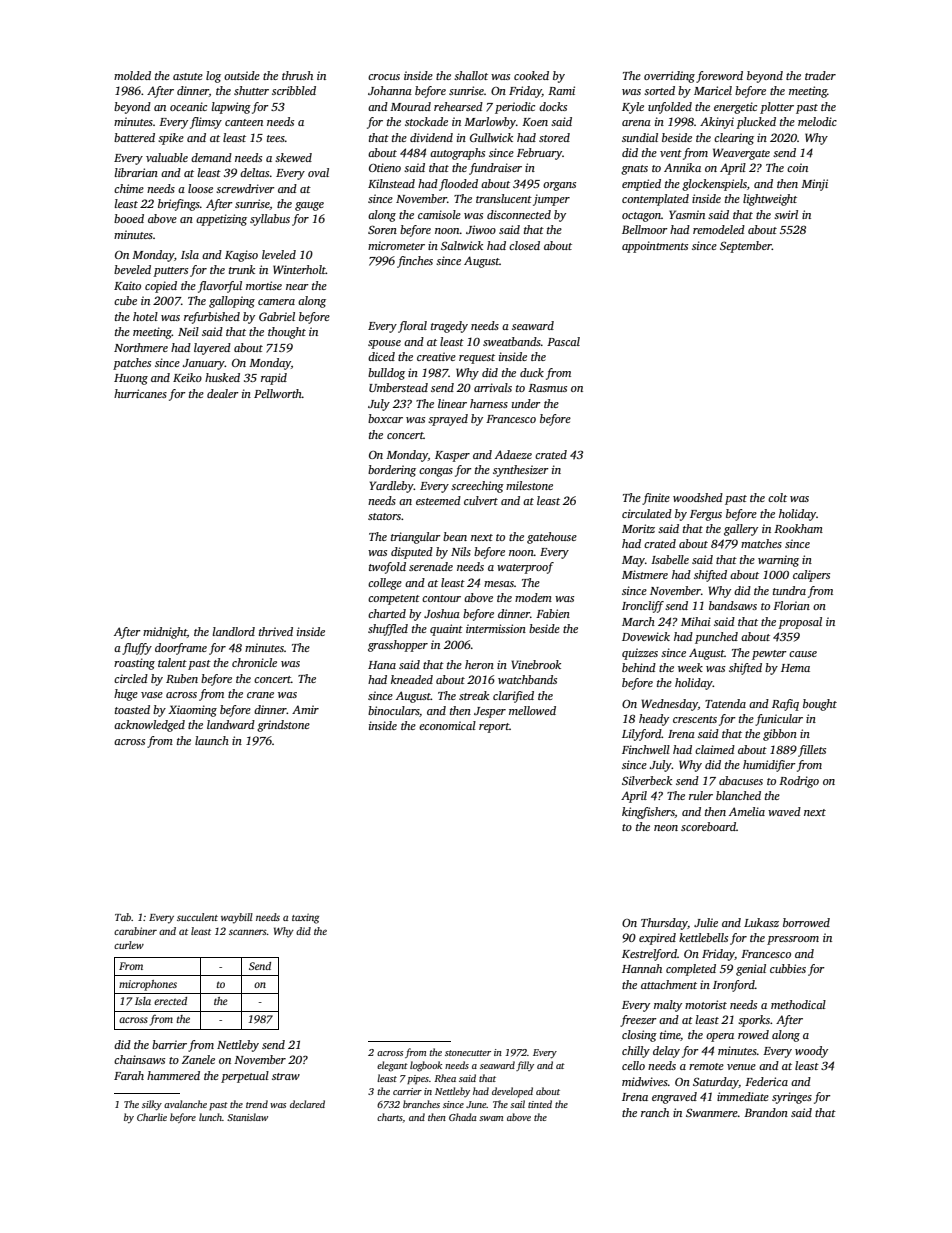 The width and height of the image is (952, 1233). Describe the element at coordinates (777, 108) in the image. I see `plotter` at that location.
